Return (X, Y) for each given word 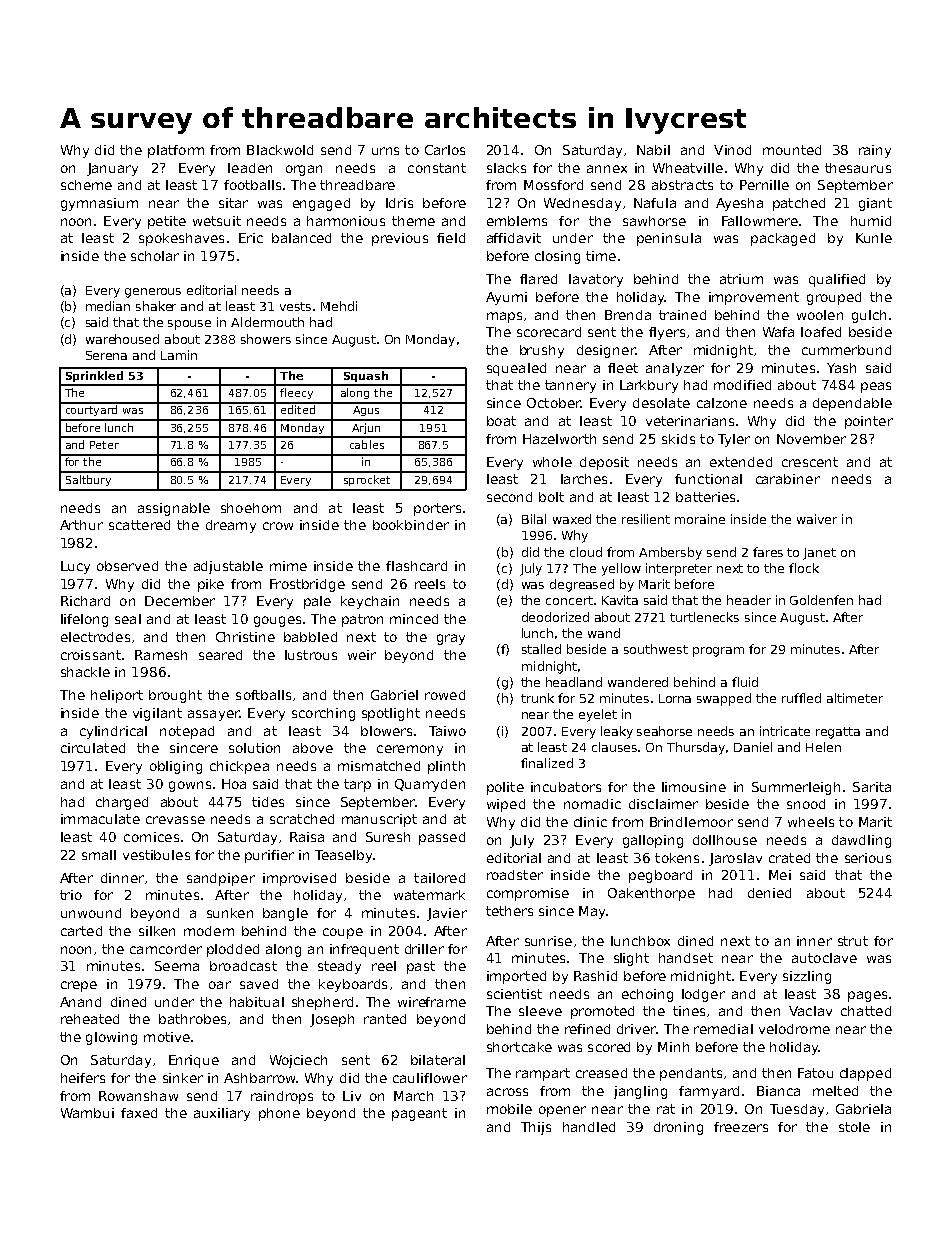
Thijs (536, 1128)
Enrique (194, 1061)
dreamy (231, 526)
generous (153, 293)
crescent (810, 462)
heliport (117, 696)
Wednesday (582, 204)
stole (854, 1127)
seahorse (664, 731)
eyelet (598, 715)
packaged (783, 239)
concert (569, 600)
